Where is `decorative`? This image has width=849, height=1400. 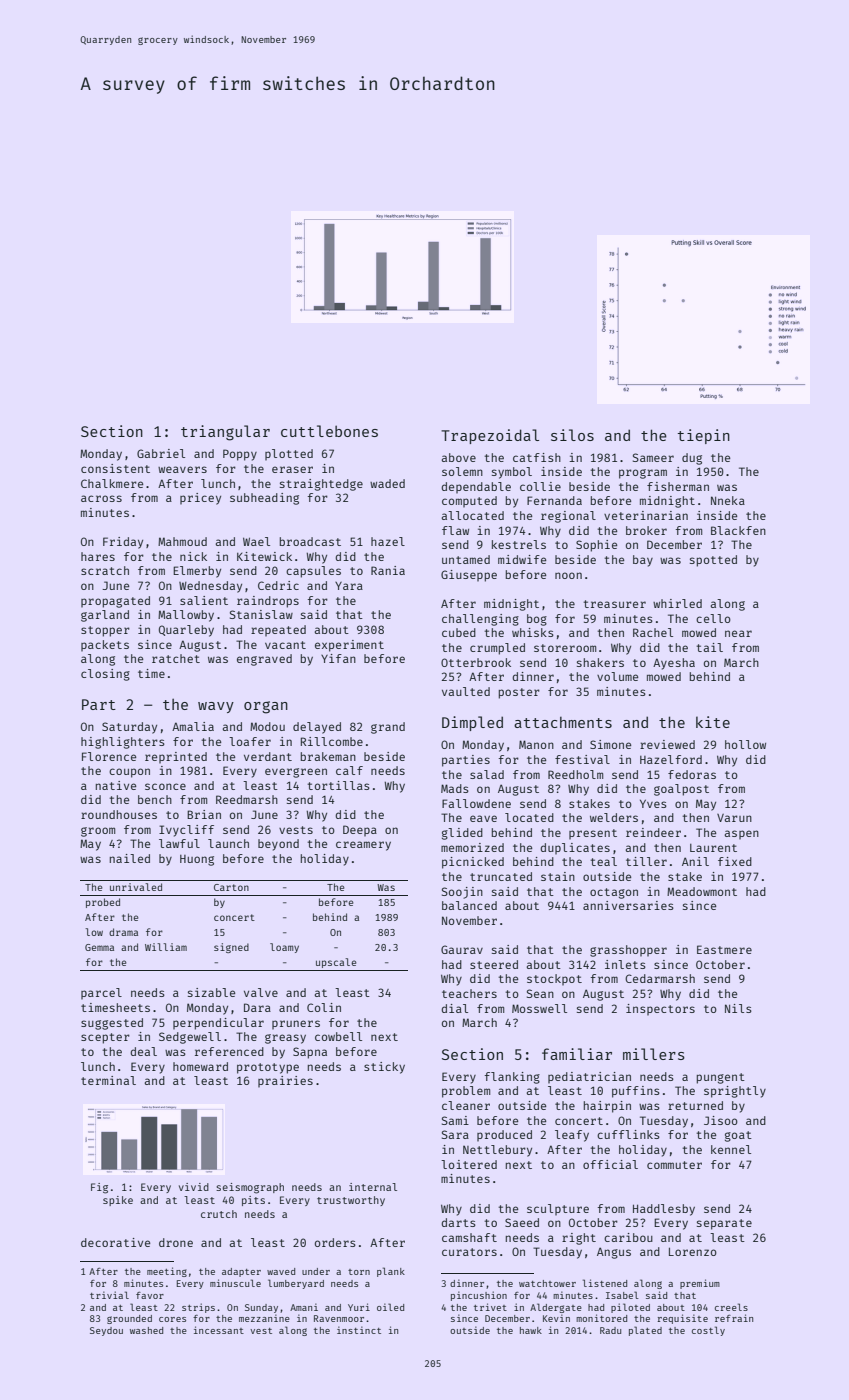
decorative is located at coordinates (115, 1242).
